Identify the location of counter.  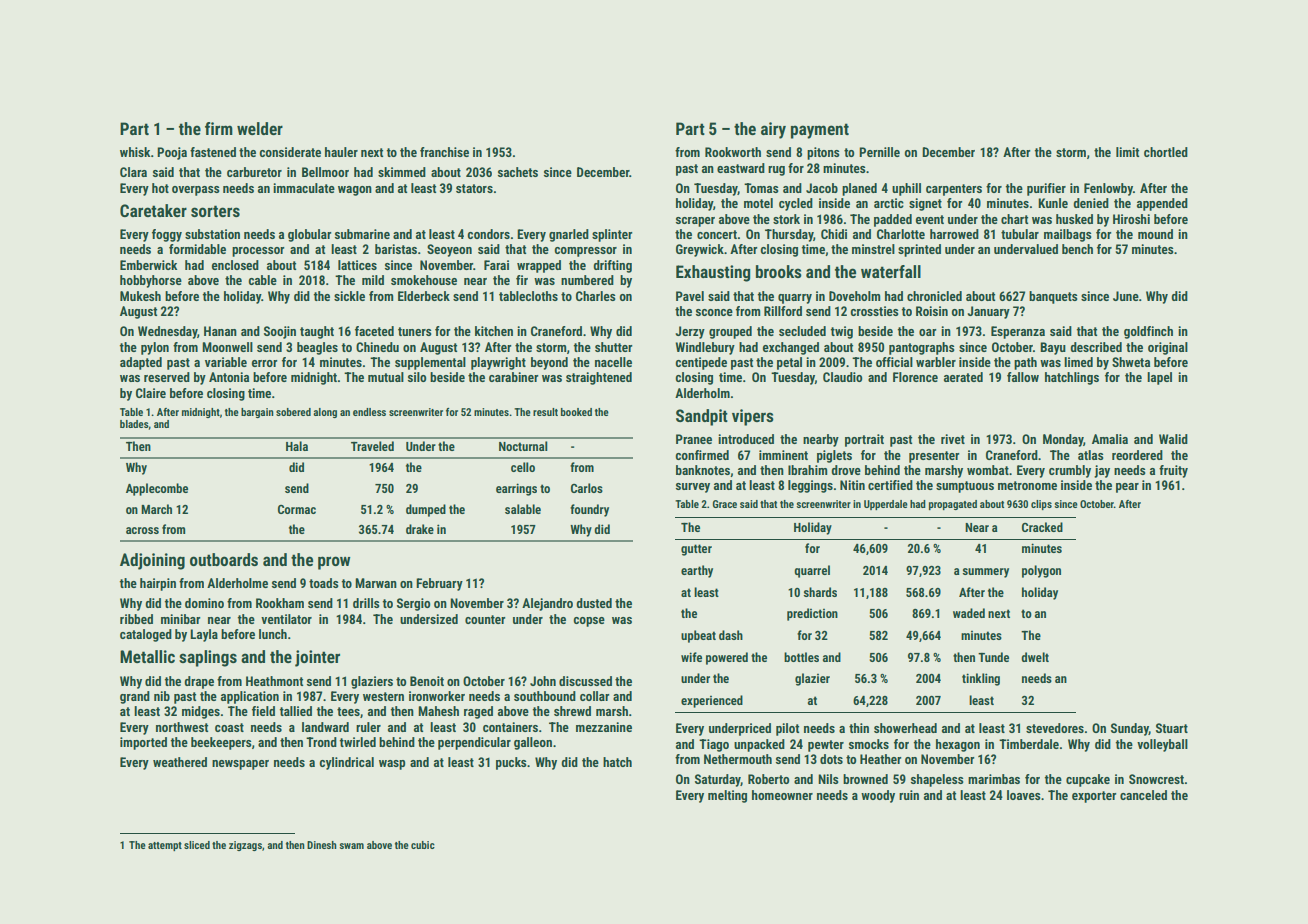
(485, 619).
